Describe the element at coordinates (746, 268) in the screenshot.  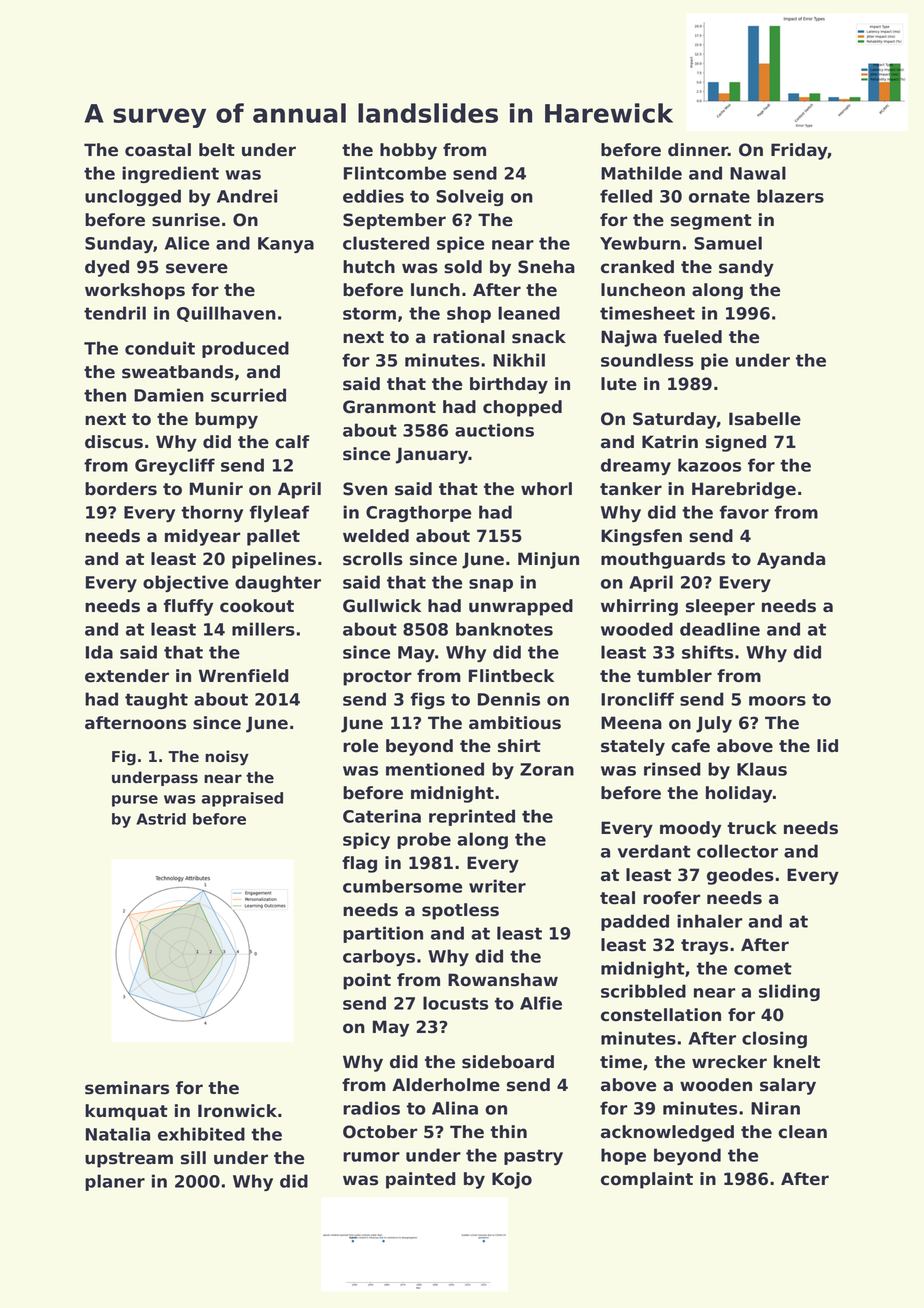
I see `sandy` at that location.
